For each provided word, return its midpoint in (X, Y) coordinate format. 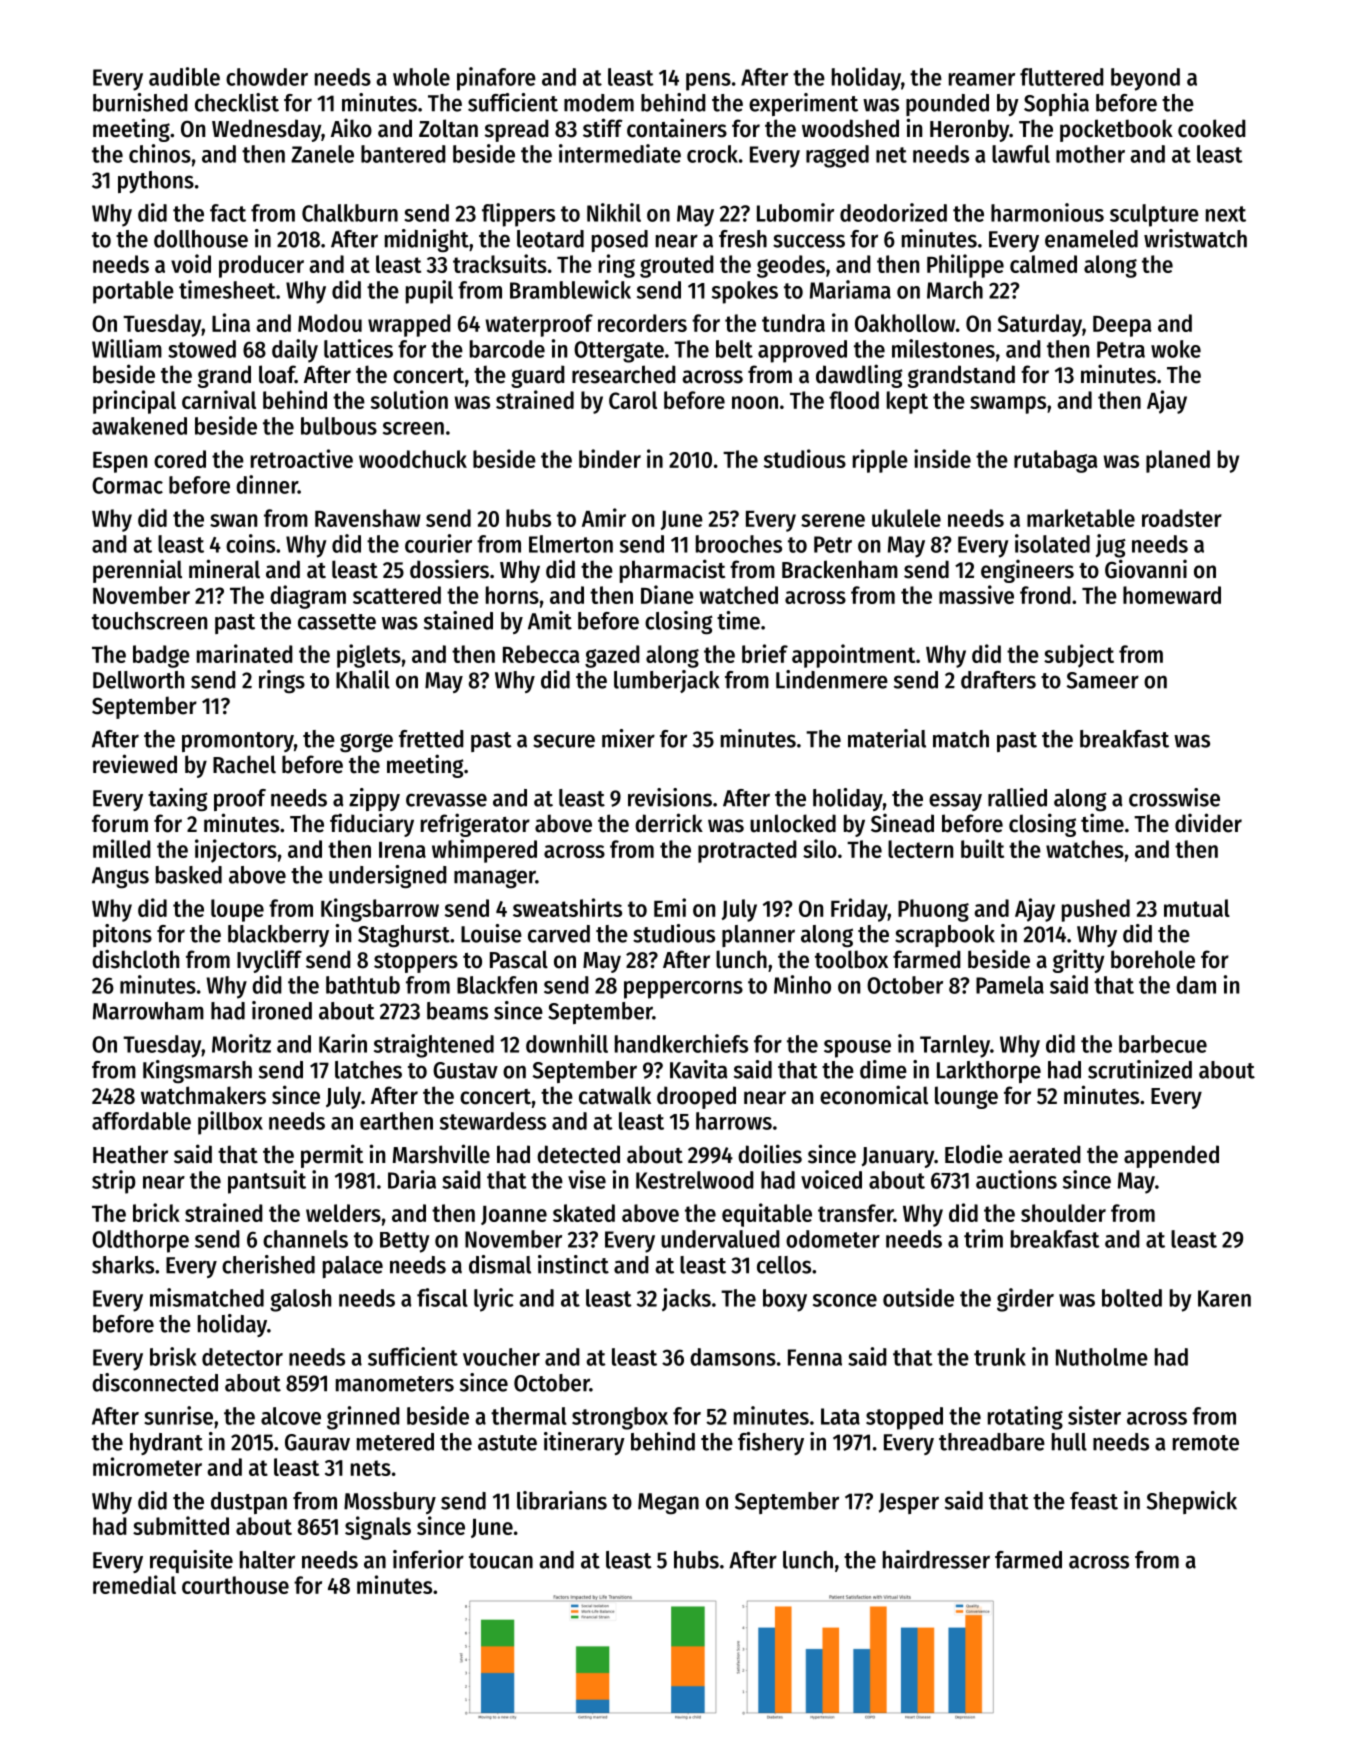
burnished (140, 102)
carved (559, 934)
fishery (771, 1443)
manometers (395, 1384)
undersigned (388, 877)
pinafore (496, 79)
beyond (1145, 79)
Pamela (1010, 985)
